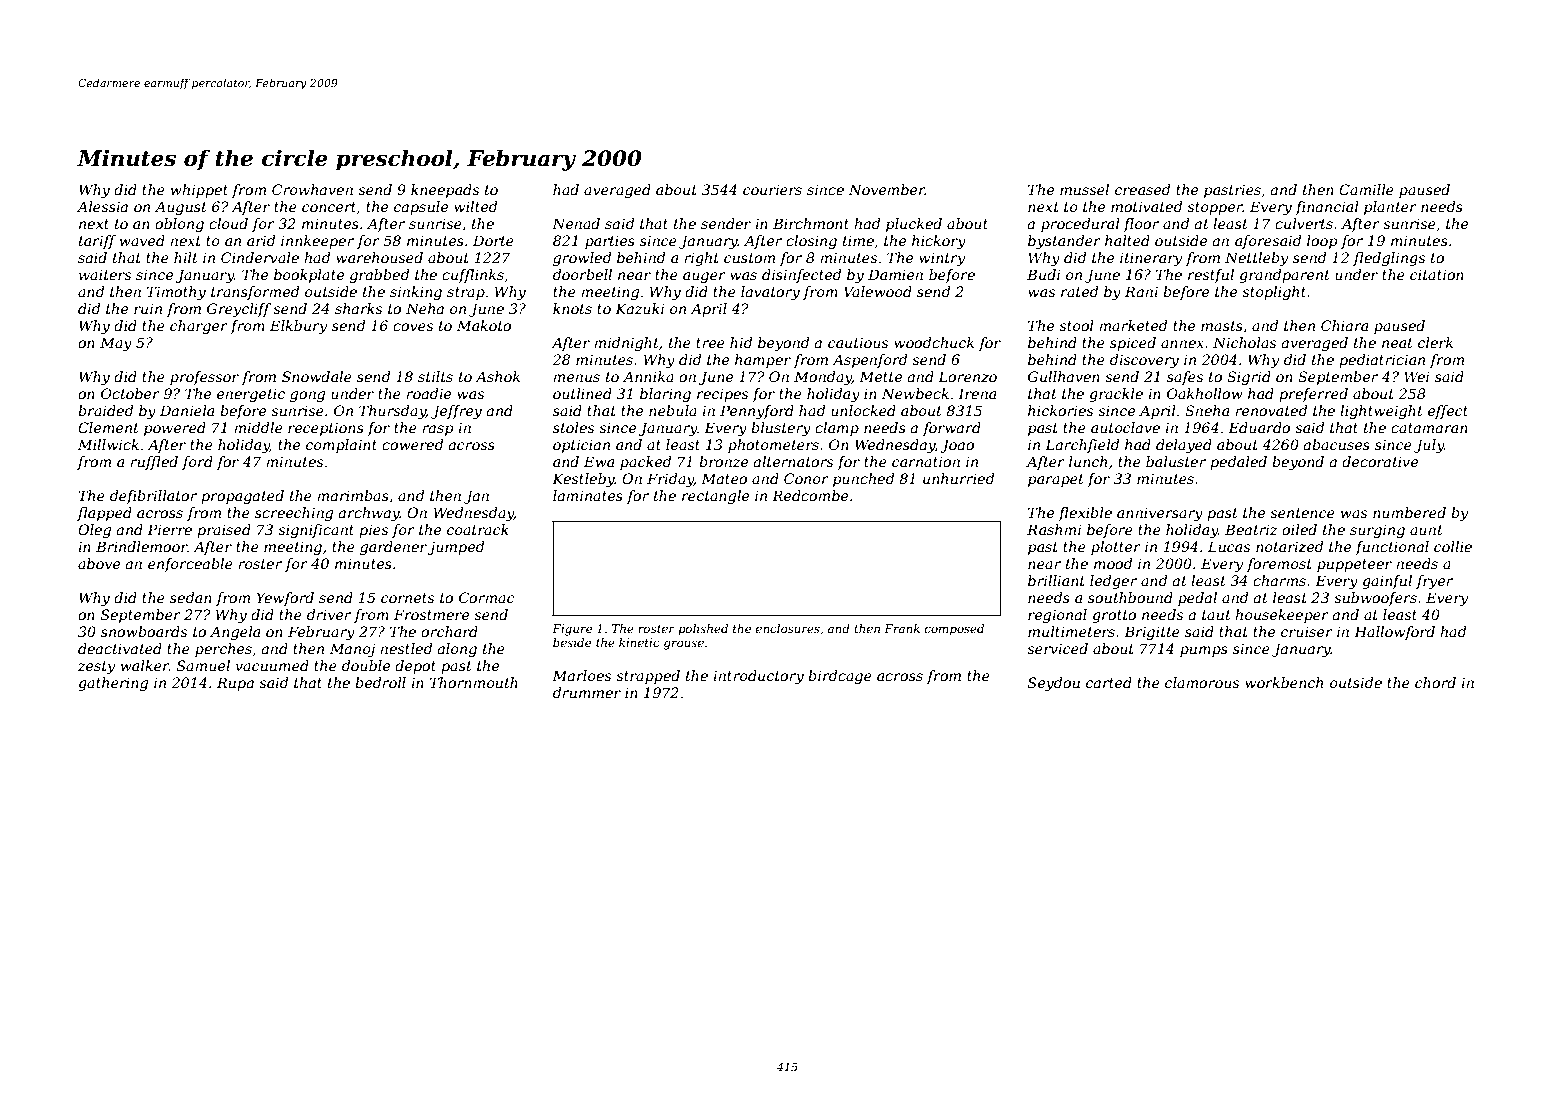 The width and height of the screenshot is (1554, 1099). Describe the element at coordinates (1054, 684) in the screenshot. I see `Seydou` at that location.
